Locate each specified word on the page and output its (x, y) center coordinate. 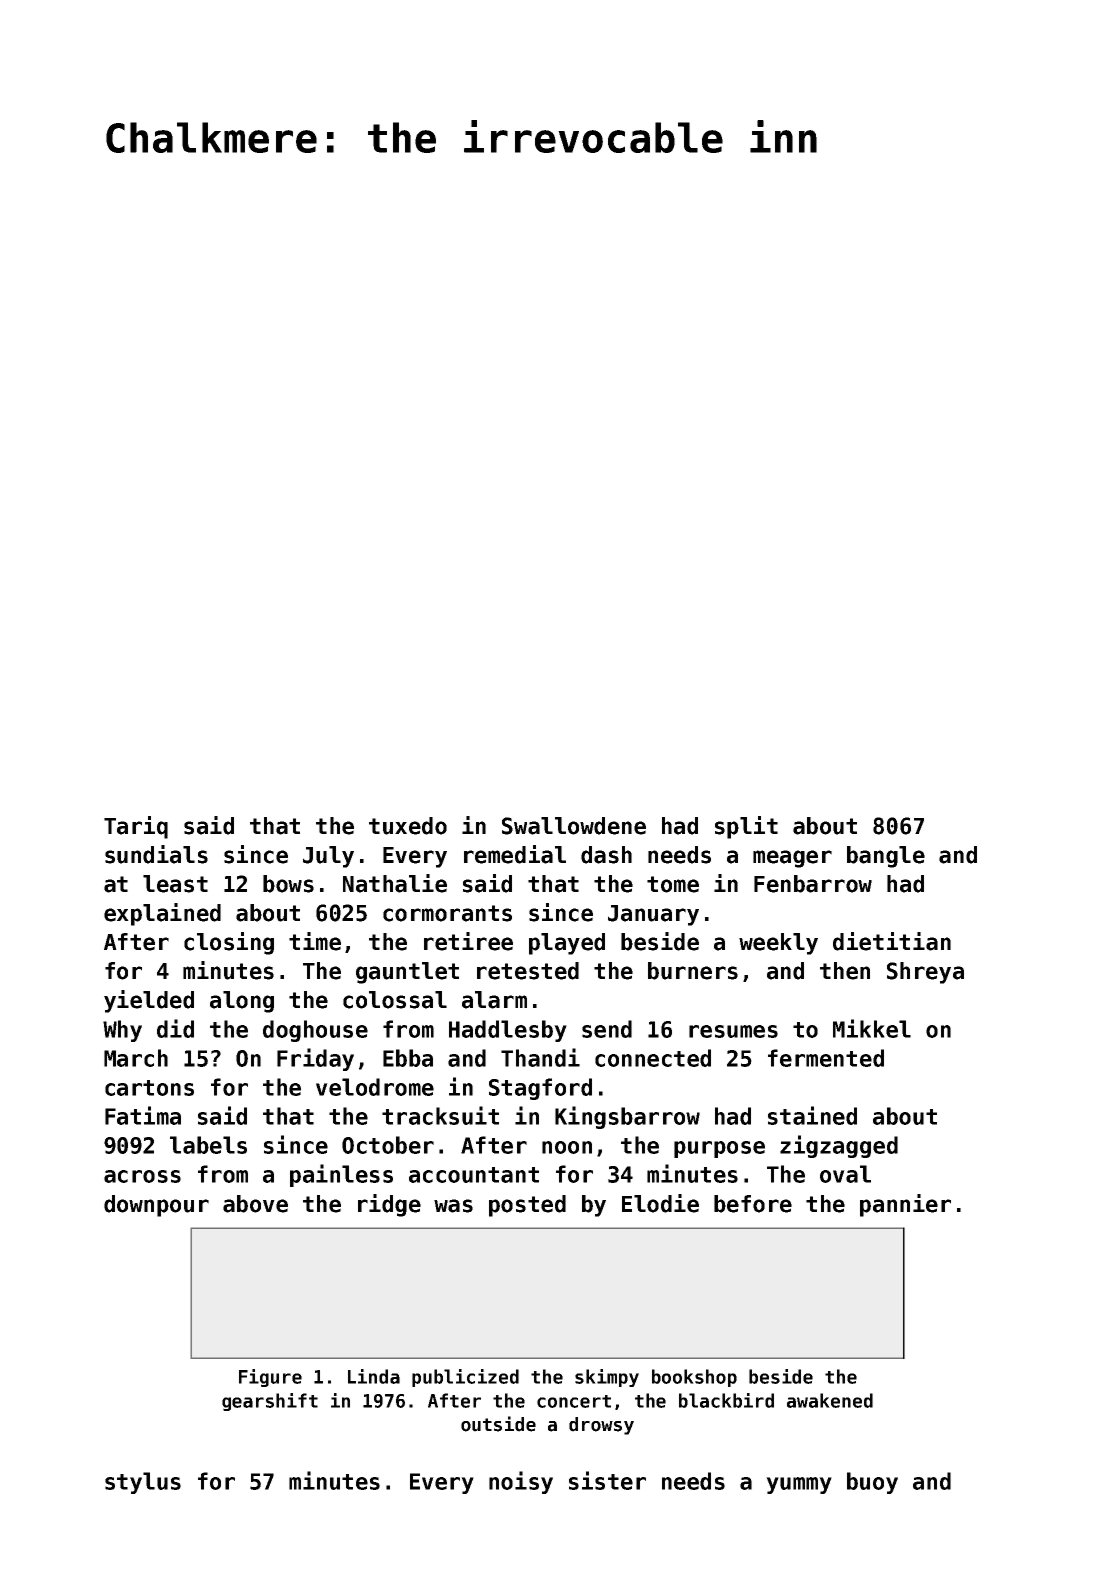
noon (567, 1147)
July (328, 857)
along (242, 1002)
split (746, 827)
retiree (468, 941)
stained (812, 1115)
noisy (521, 1482)
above (255, 1204)
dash (606, 855)
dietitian (892, 941)
